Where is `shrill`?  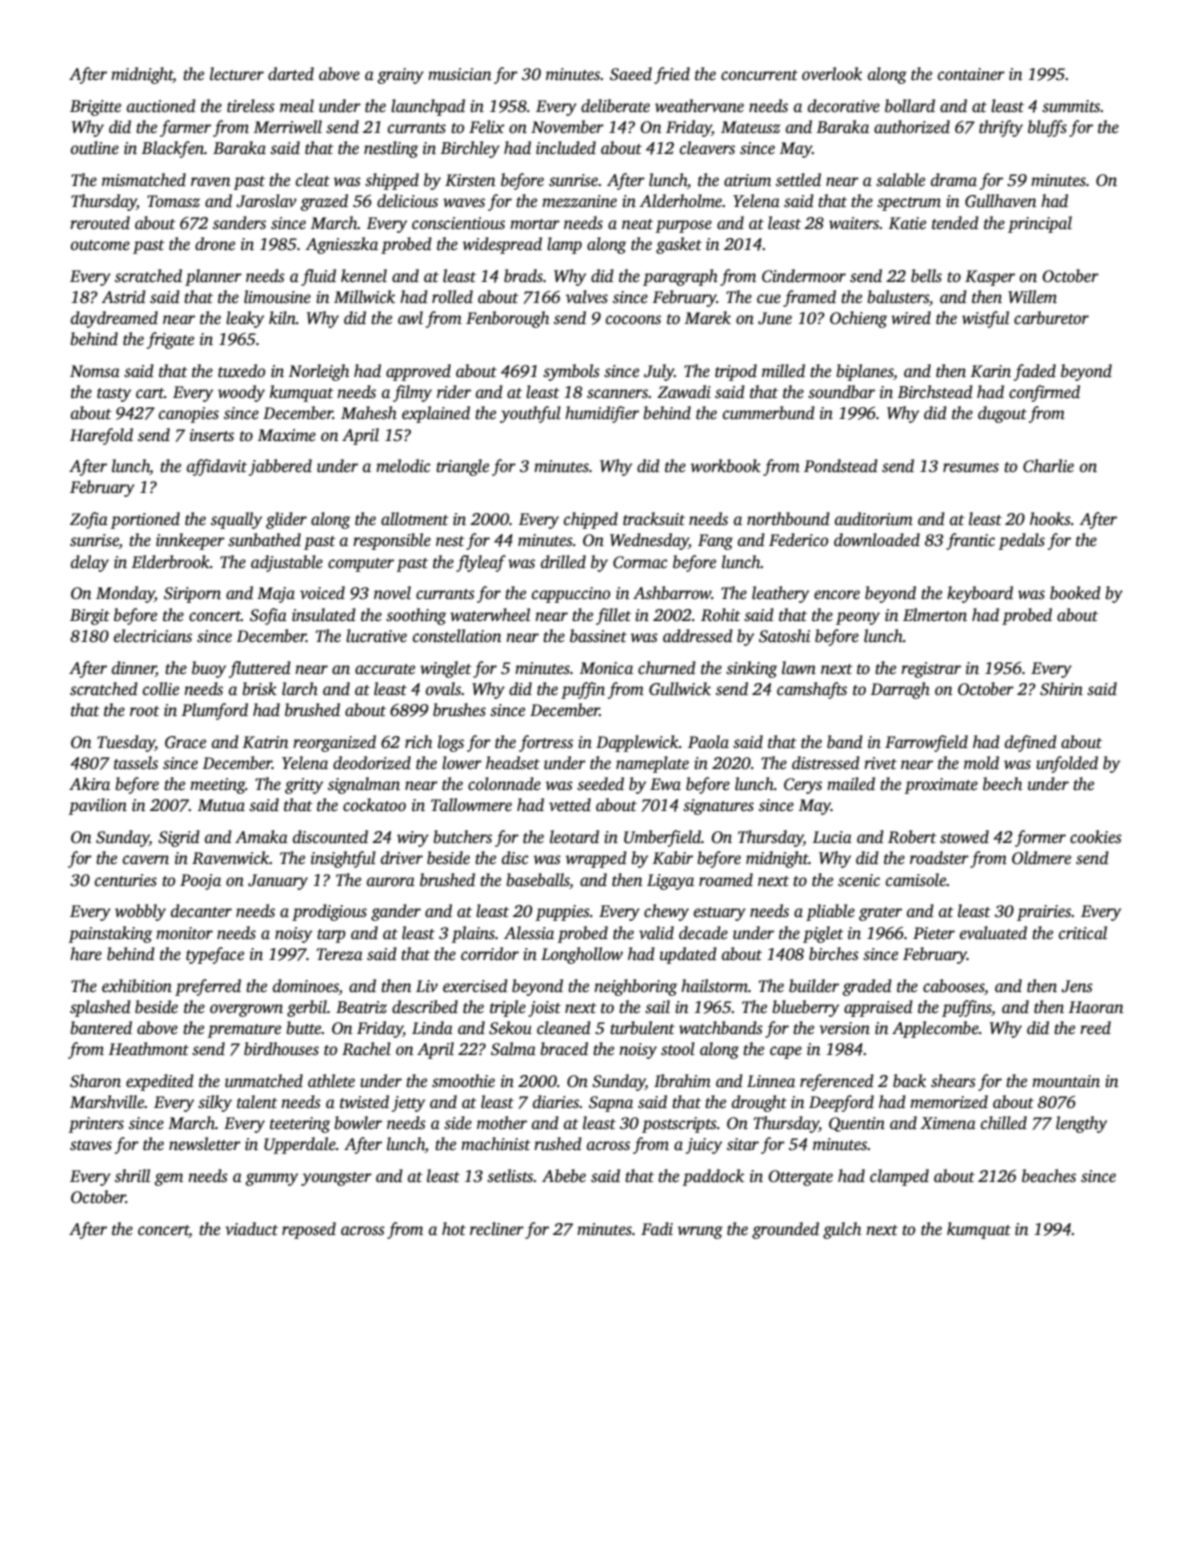 shrill is located at coordinates (132, 1176).
